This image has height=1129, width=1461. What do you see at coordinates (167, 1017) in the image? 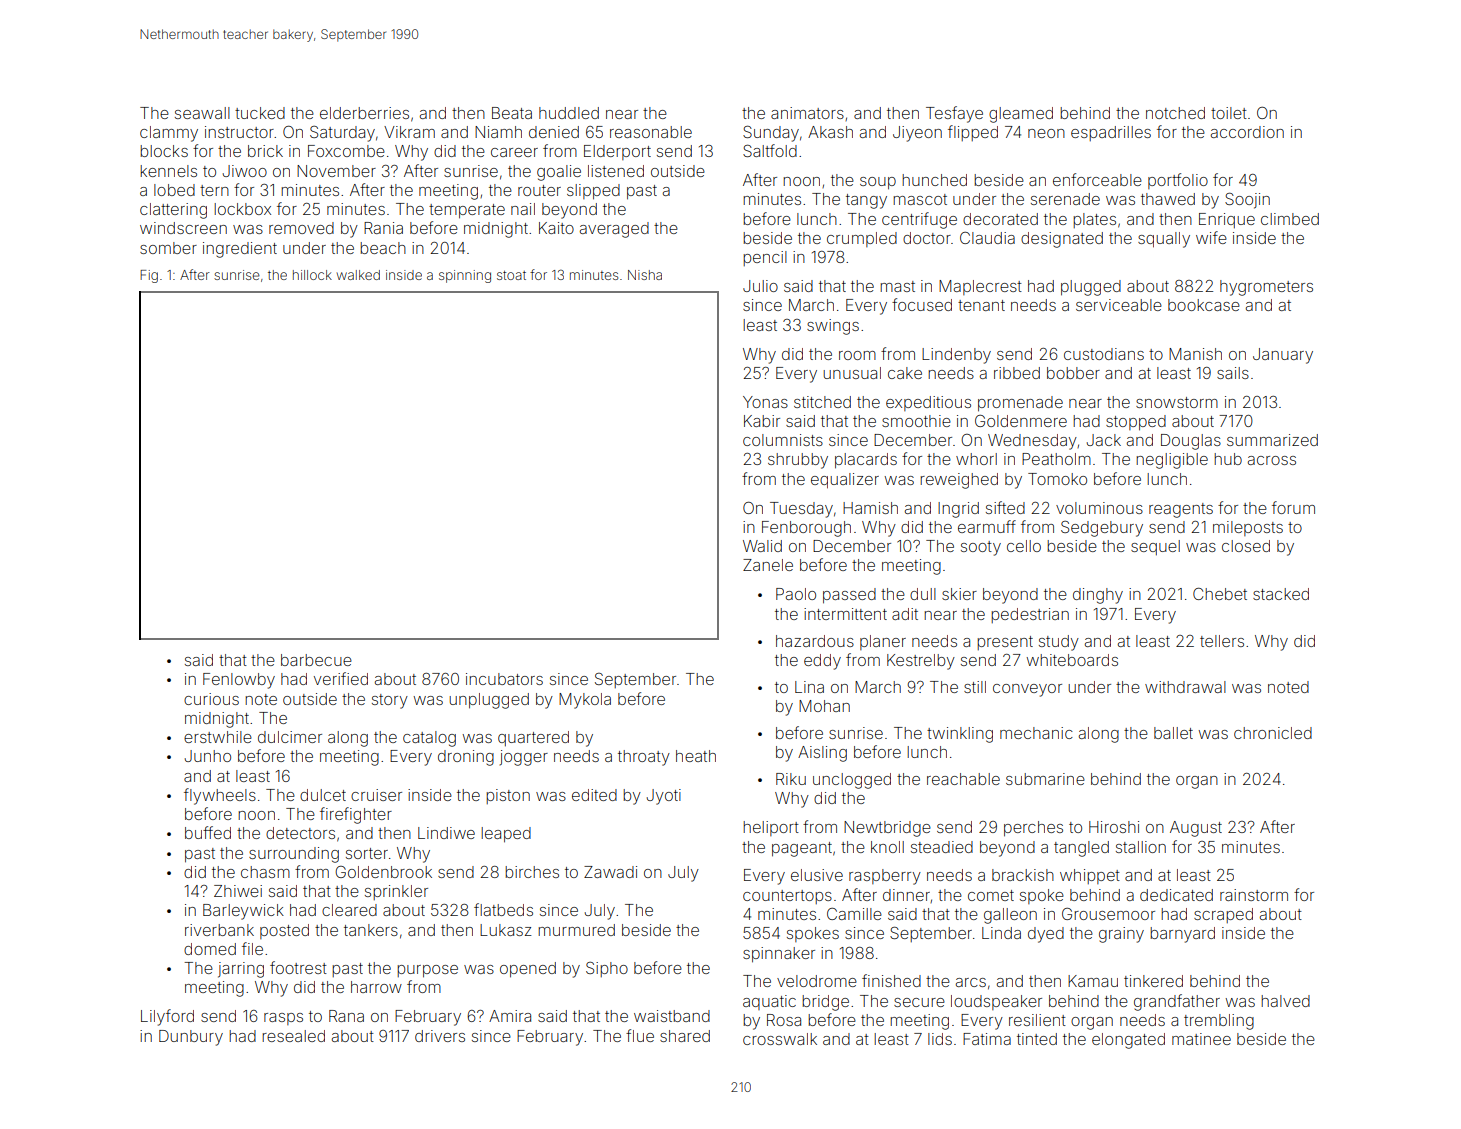
I see `Lilyford` at bounding box center [167, 1017].
